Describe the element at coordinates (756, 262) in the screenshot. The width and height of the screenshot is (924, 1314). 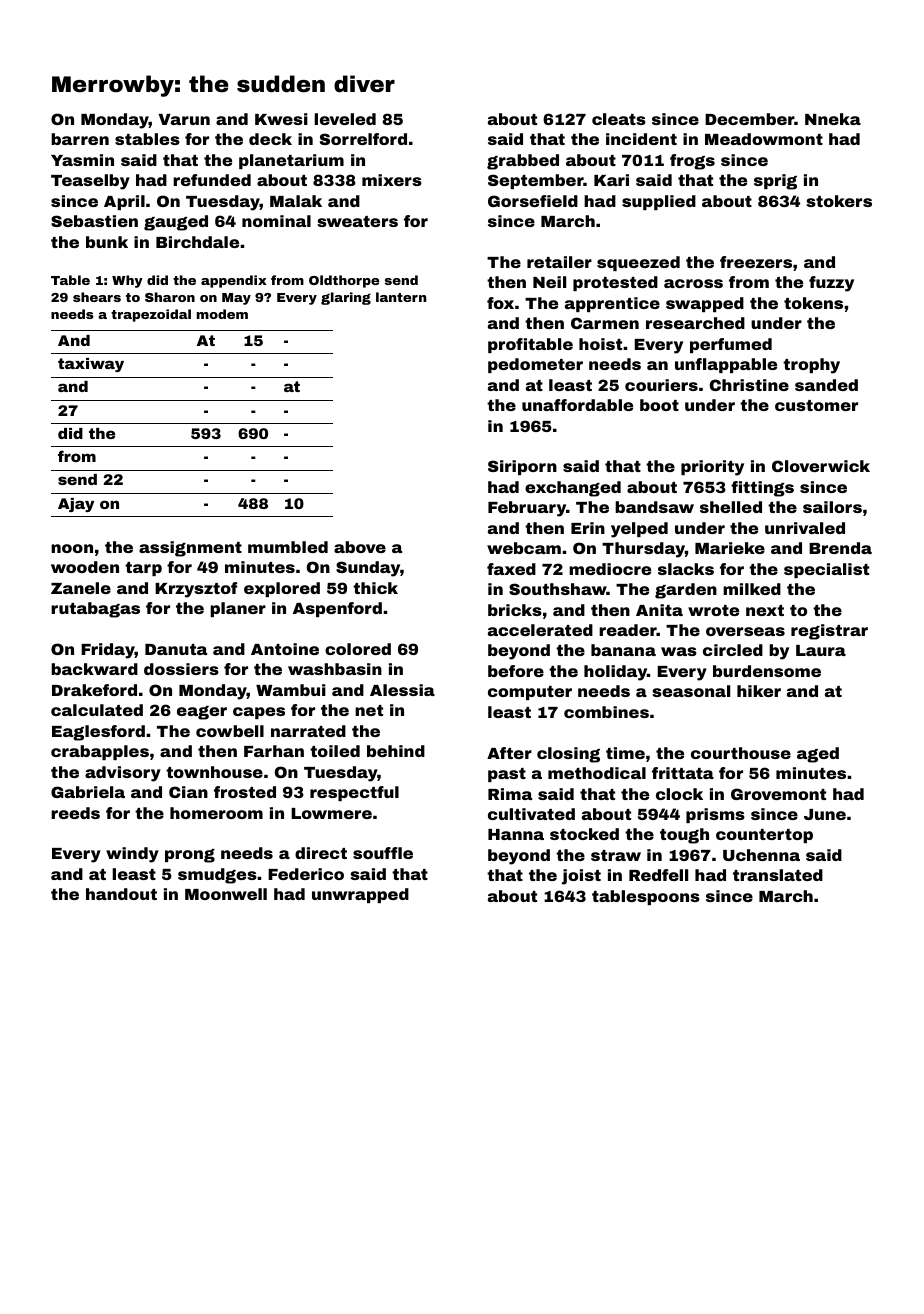
I see `freezers` at that location.
